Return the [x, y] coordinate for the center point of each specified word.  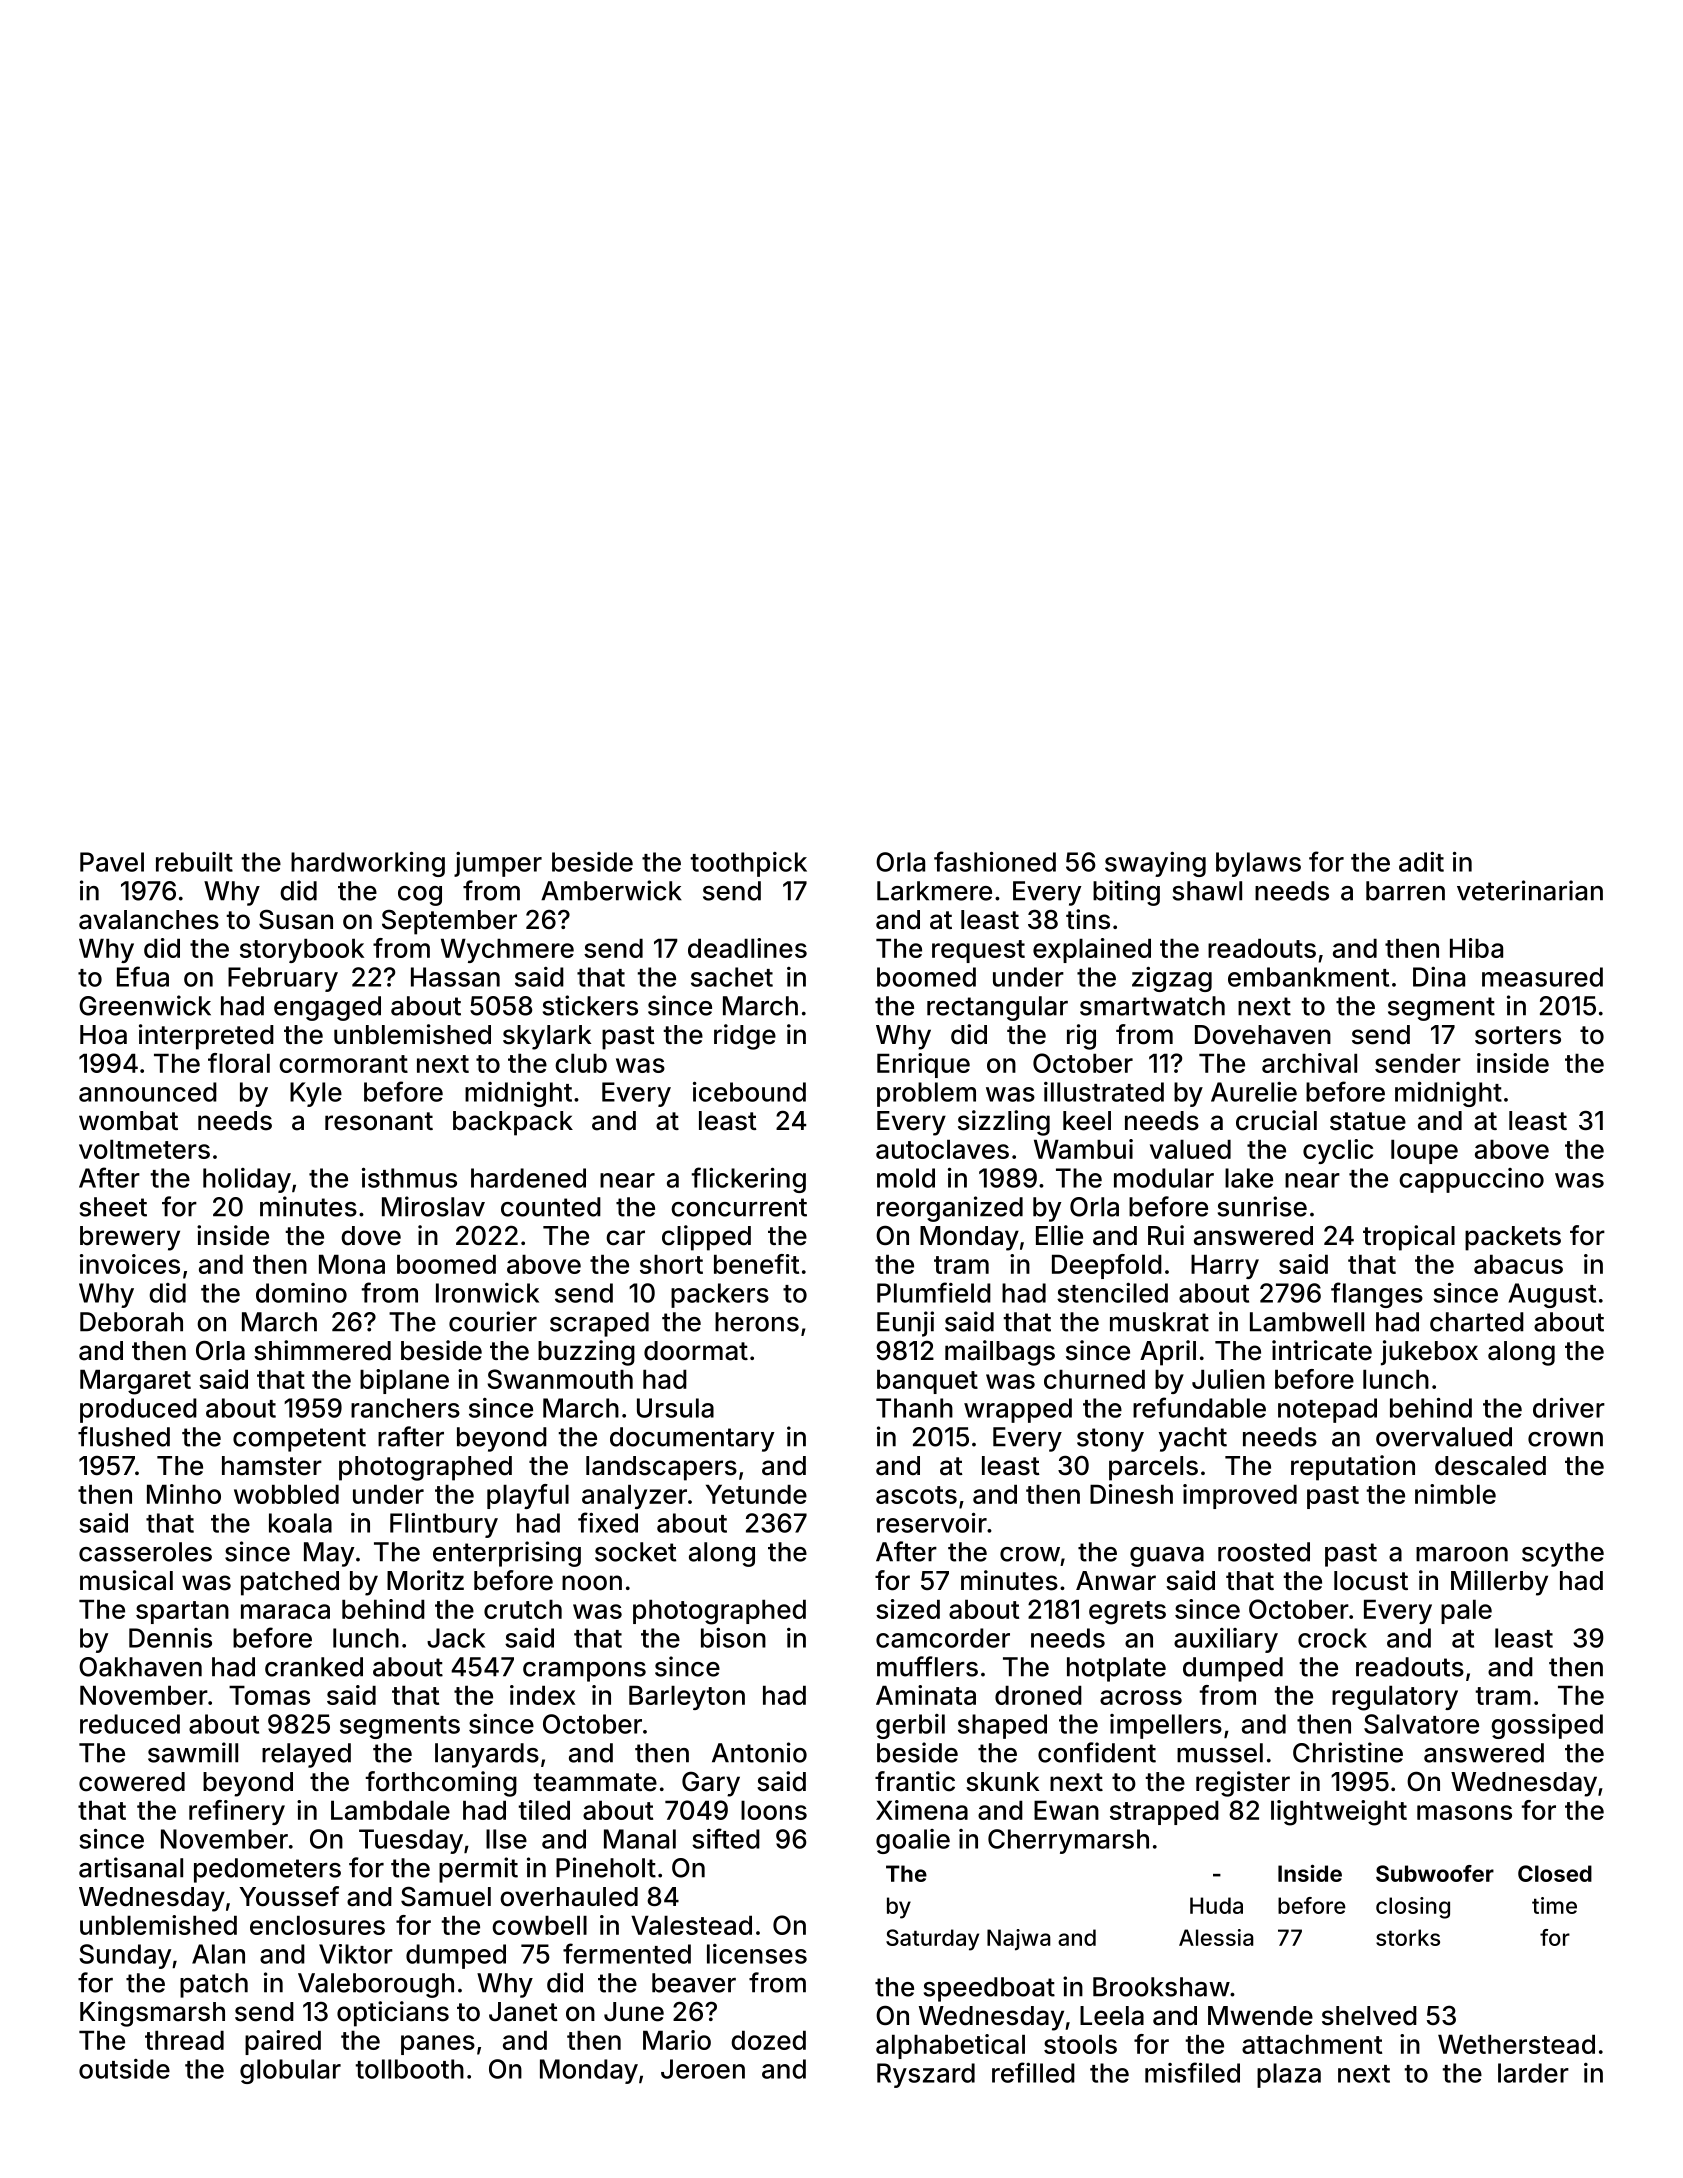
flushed [124, 1436]
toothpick [748, 864]
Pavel [112, 862]
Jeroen [703, 2069]
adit [1421, 862]
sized [908, 1609]
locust [1371, 1581]
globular [290, 2071]
